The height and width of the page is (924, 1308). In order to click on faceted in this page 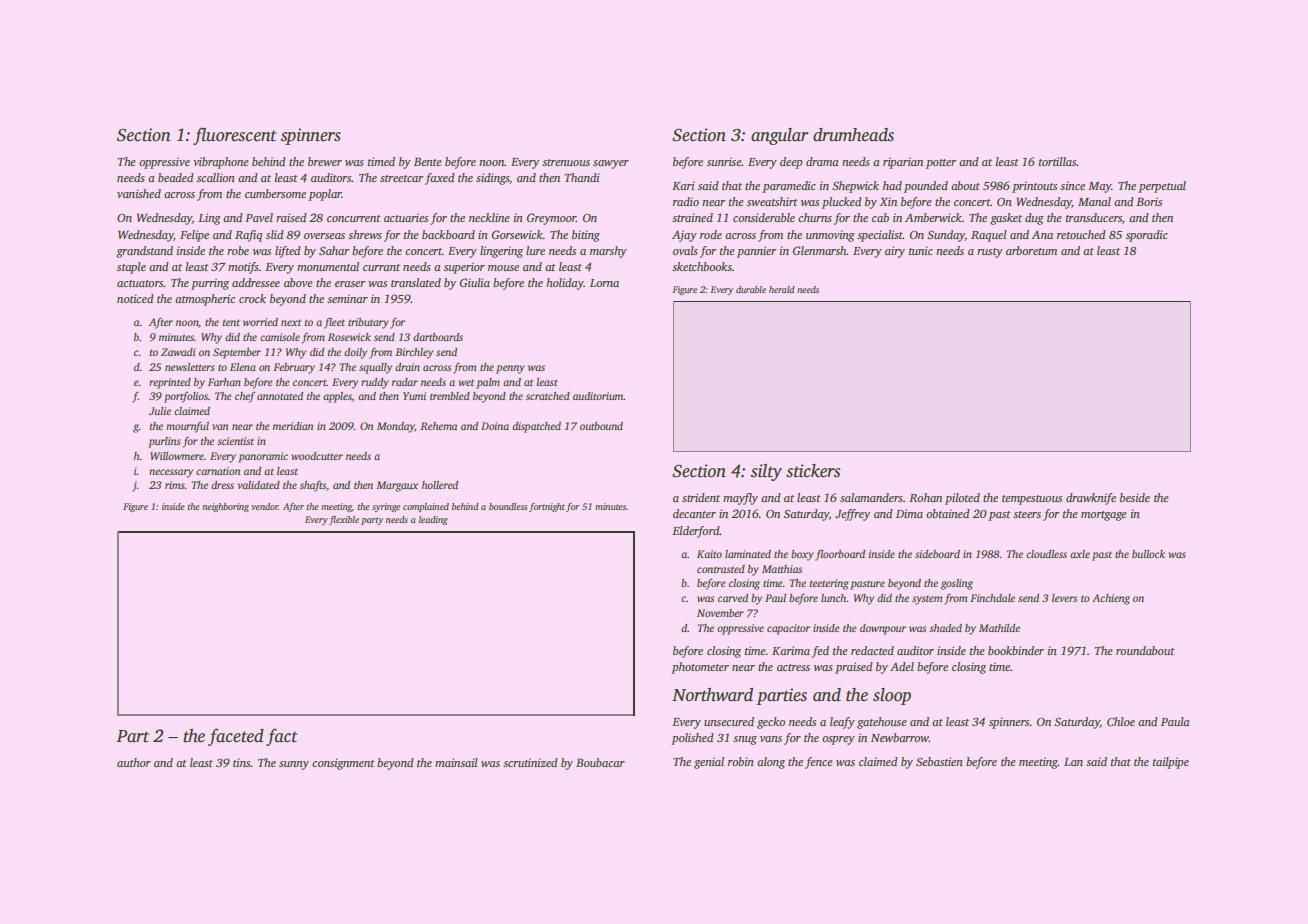, I will do `click(236, 737)`.
